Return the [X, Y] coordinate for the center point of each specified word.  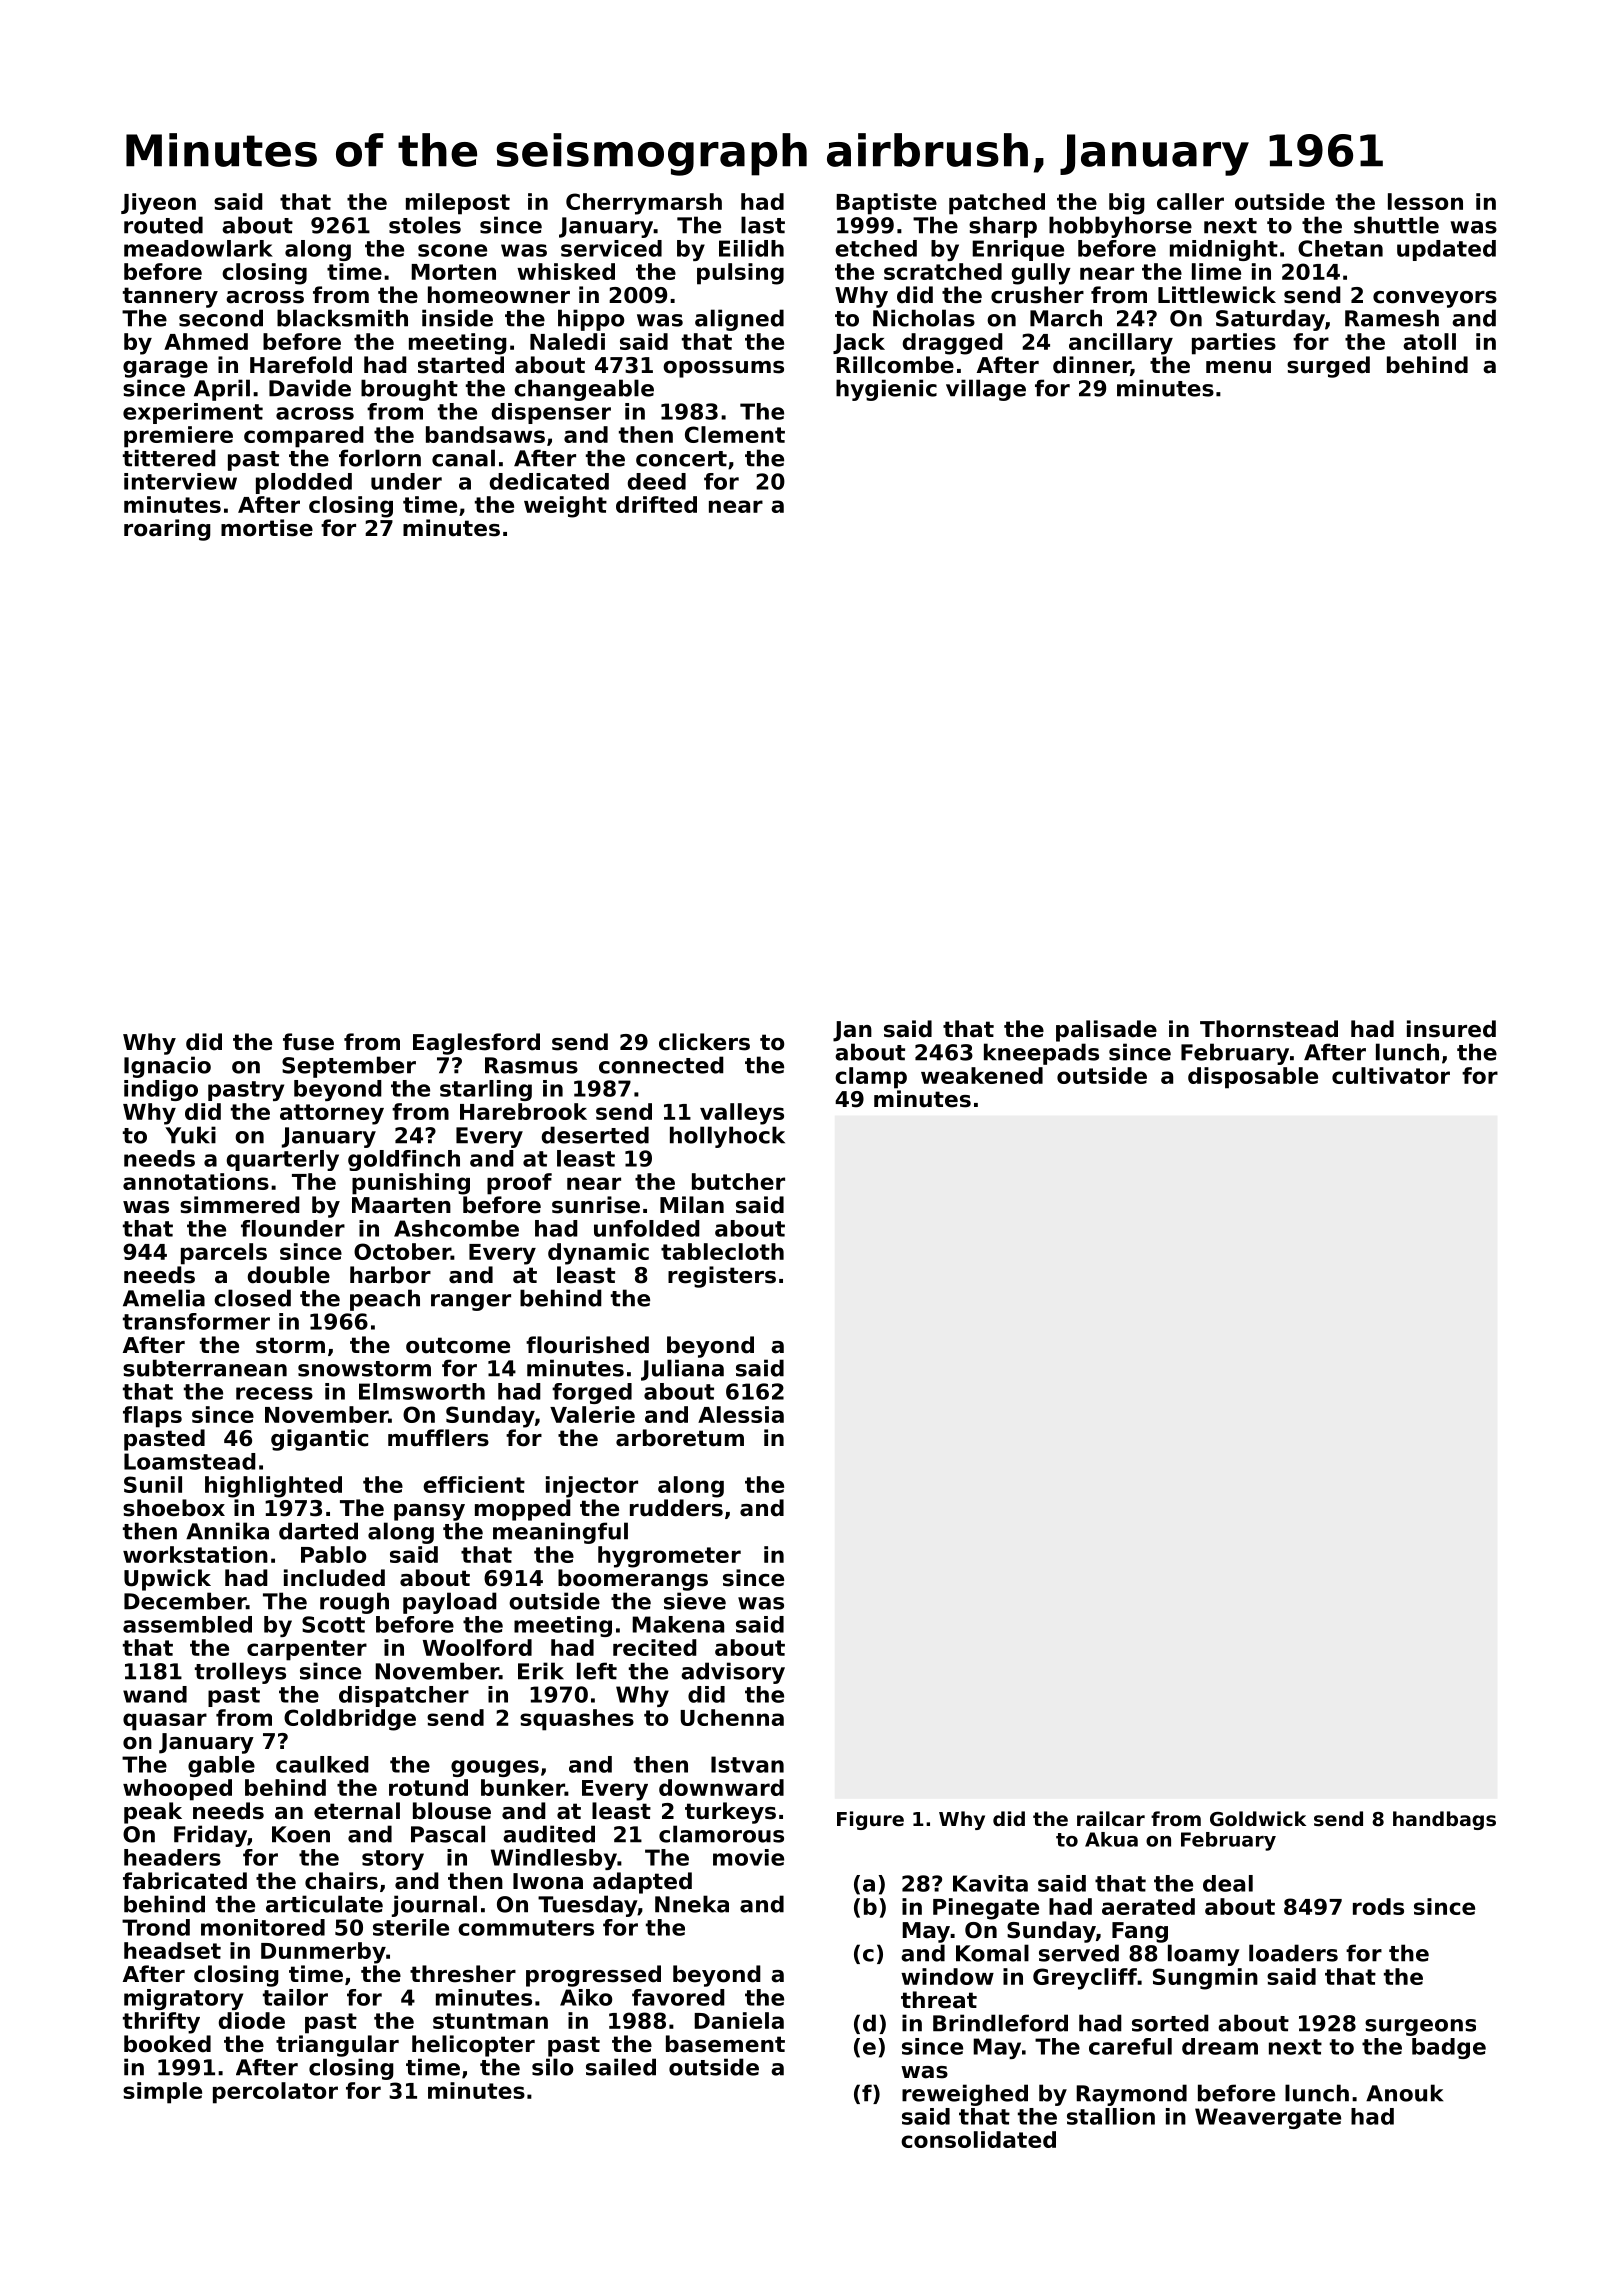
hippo [591, 320]
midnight [1224, 250]
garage [165, 369]
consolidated [978, 2139]
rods [1378, 1906]
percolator [275, 2093]
